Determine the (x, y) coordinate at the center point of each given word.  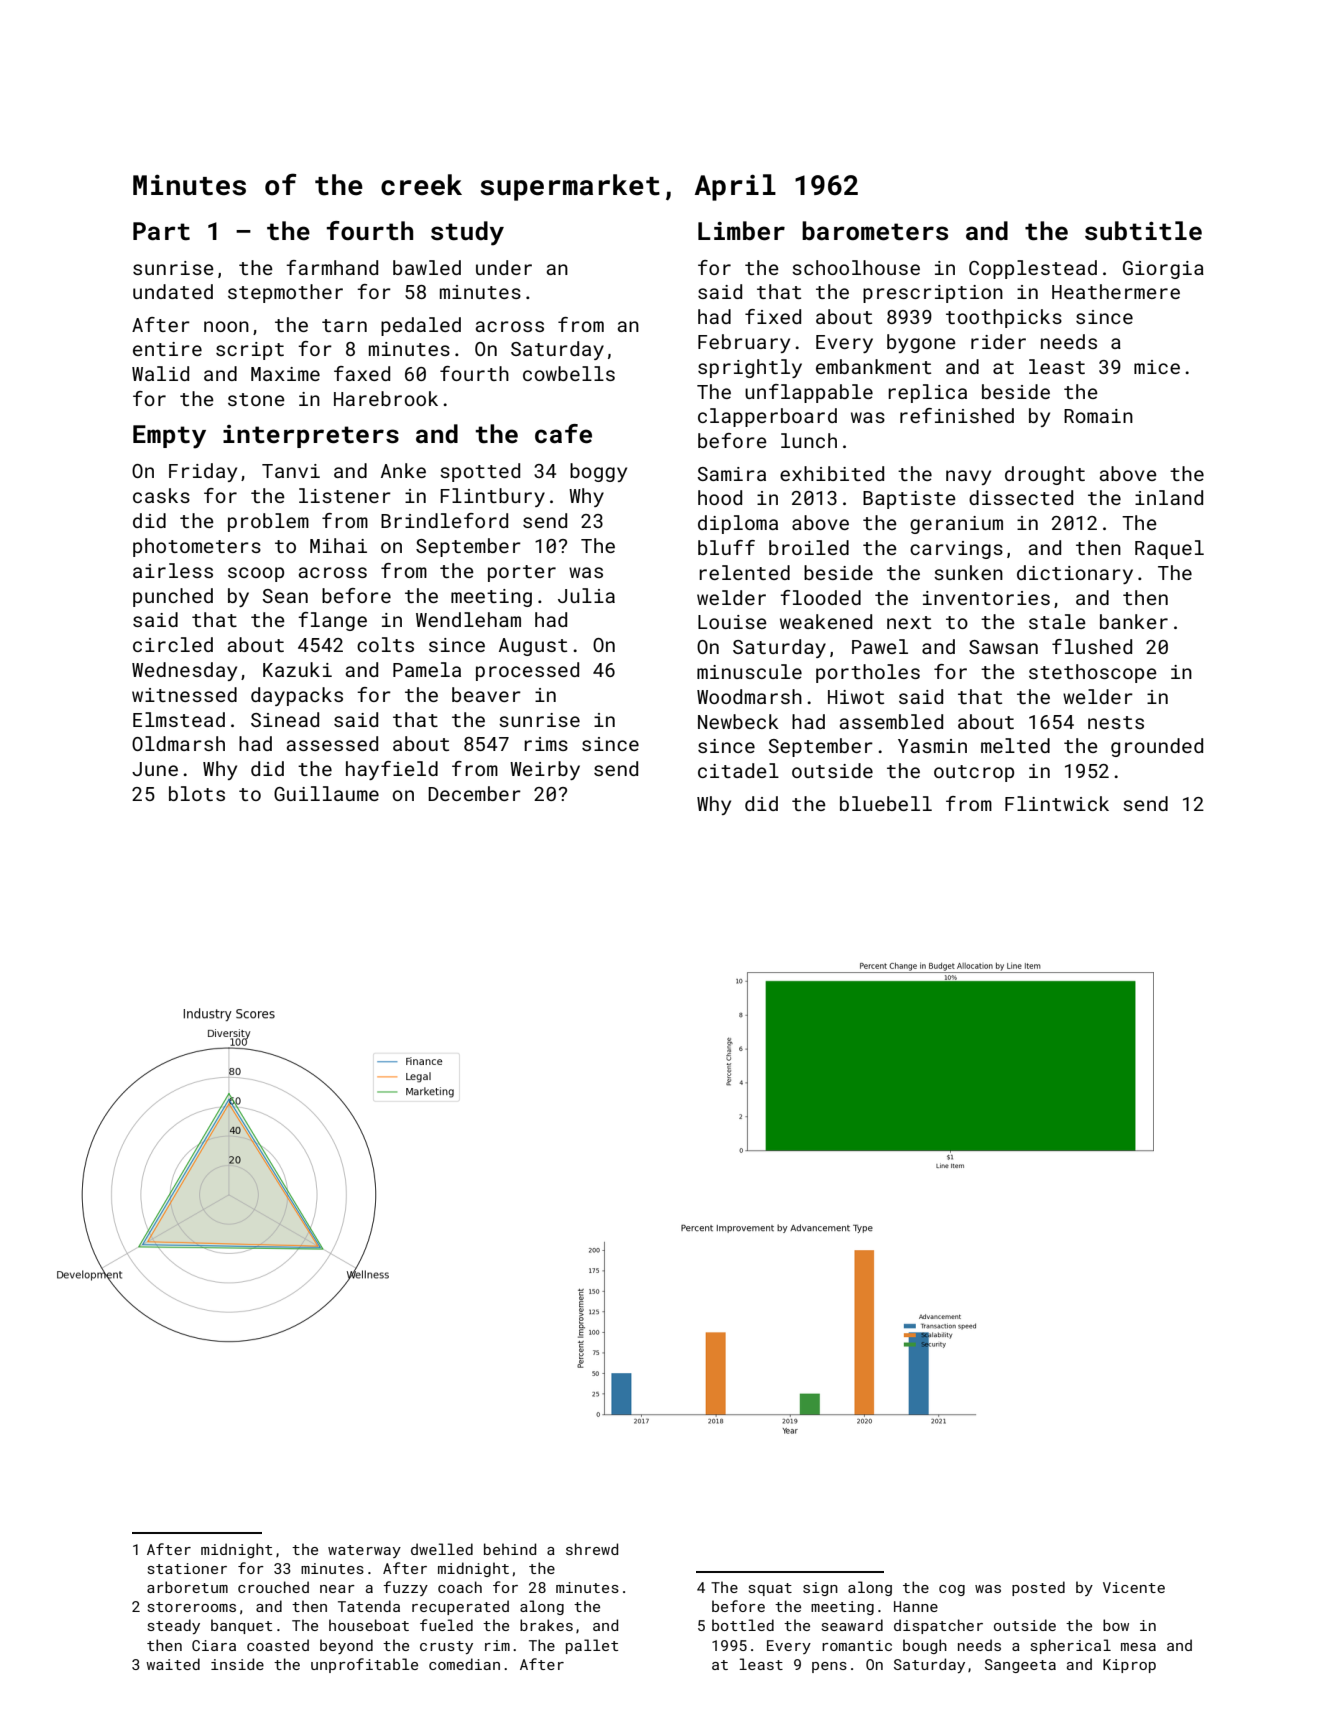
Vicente (1134, 1587)
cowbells (569, 373)
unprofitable (364, 1665)
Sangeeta (1020, 1666)
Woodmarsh (749, 696)
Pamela (427, 669)
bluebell (886, 803)
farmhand (332, 267)
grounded (1157, 747)
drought (1045, 475)
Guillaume (326, 793)
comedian (464, 1664)
